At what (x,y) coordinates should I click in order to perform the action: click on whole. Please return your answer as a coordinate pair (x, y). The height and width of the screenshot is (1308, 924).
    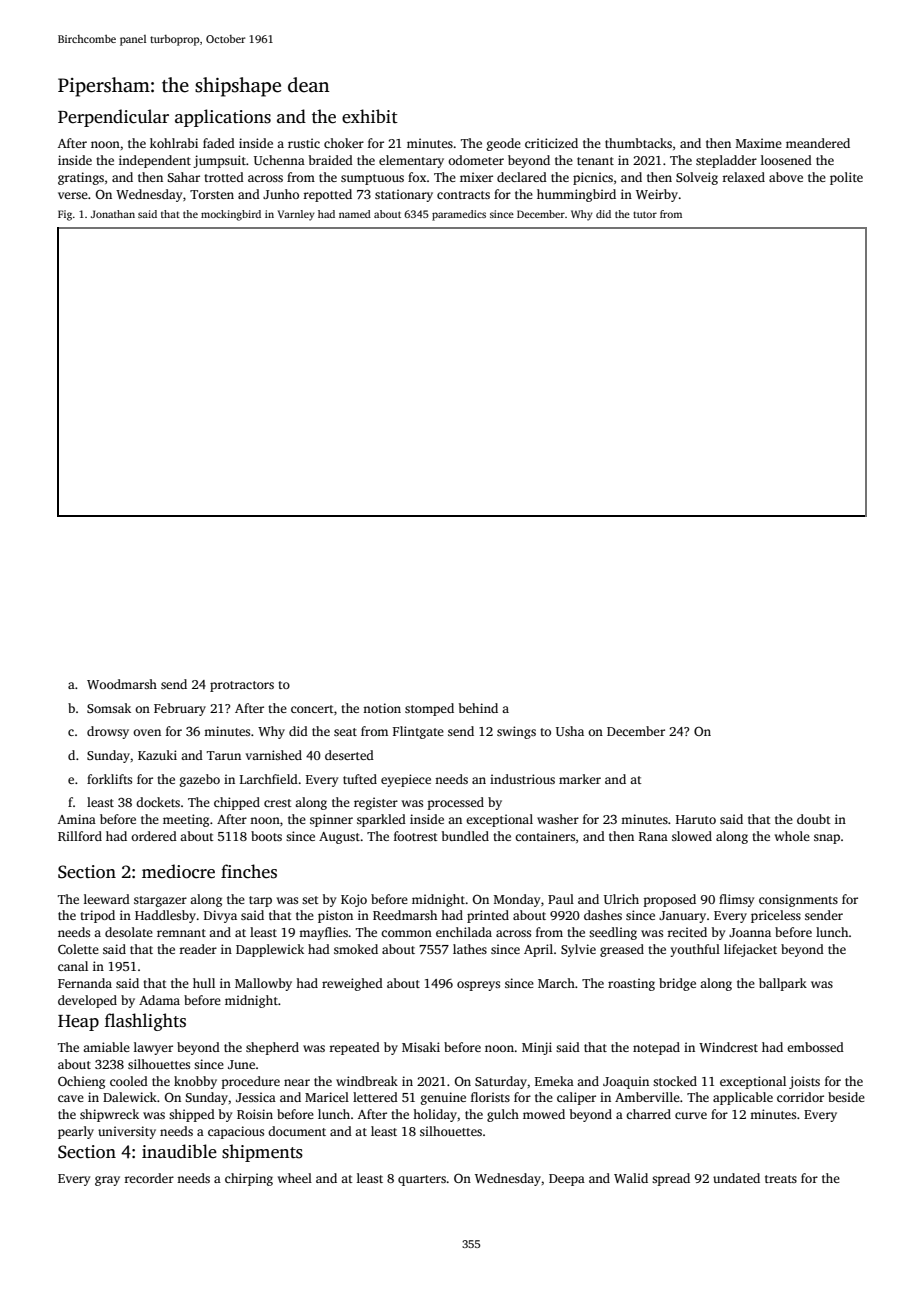
    Looking at the image, I should click on (792, 836).
